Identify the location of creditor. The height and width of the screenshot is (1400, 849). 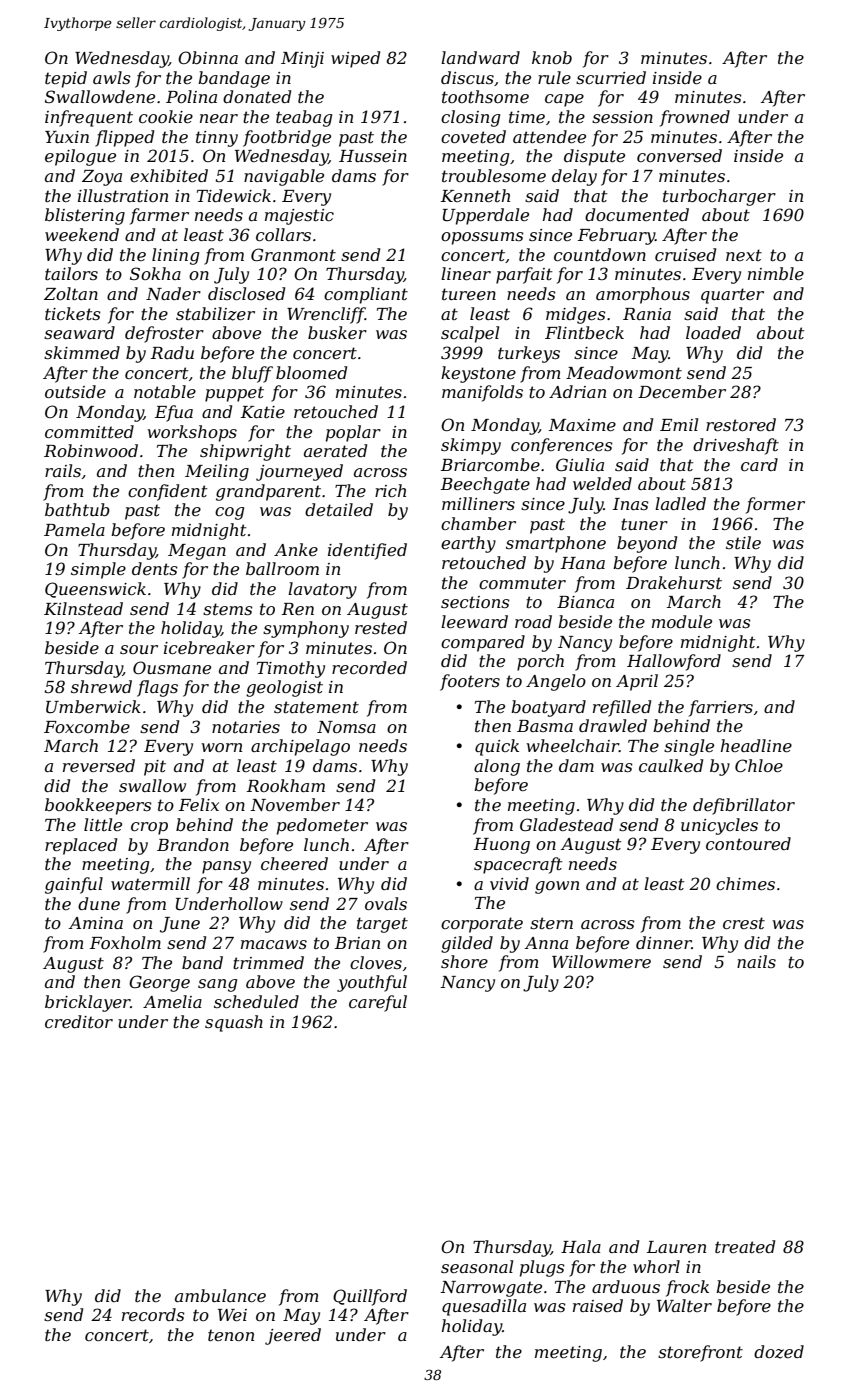
(79, 1021).
